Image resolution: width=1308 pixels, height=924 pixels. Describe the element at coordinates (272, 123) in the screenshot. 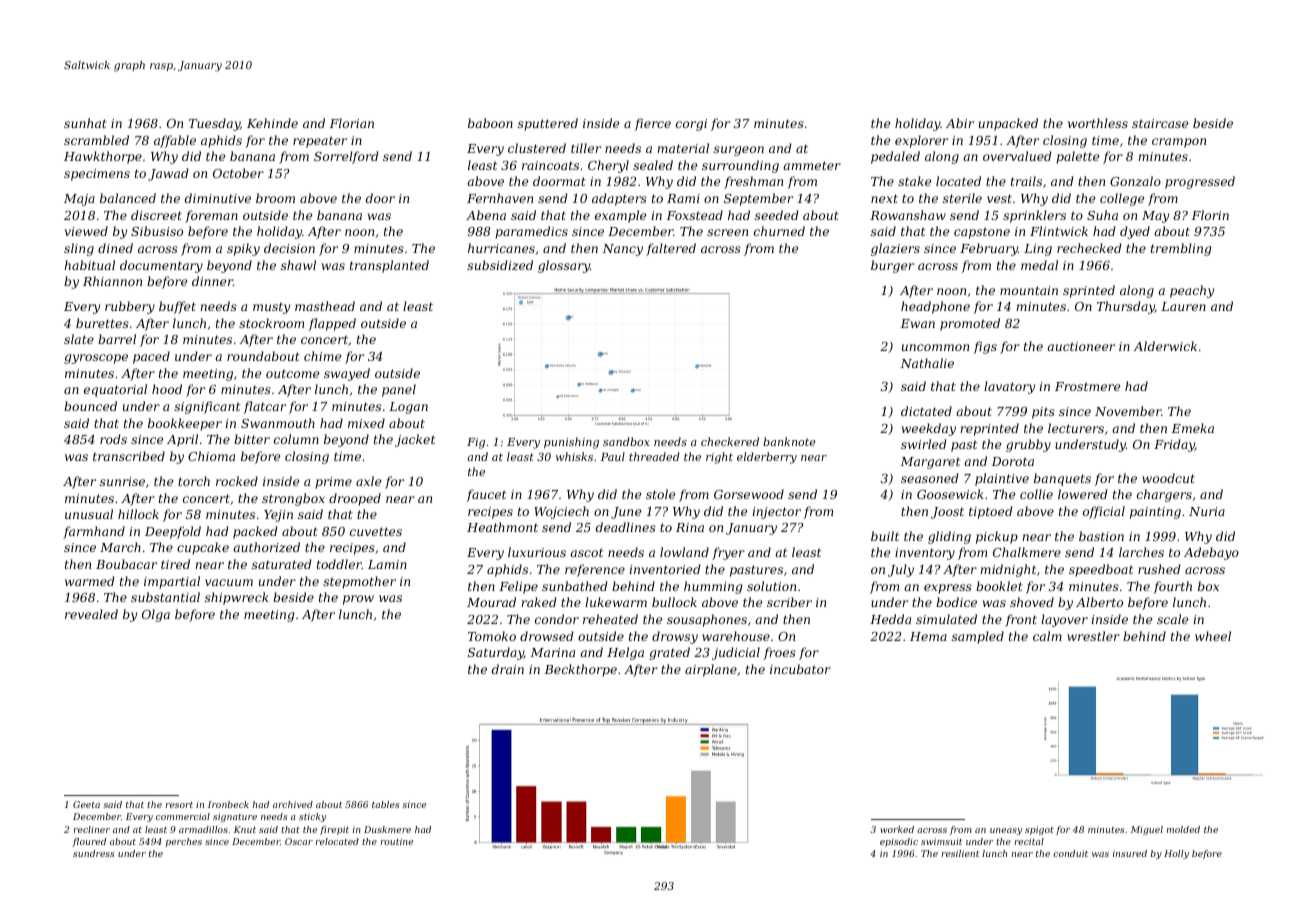

I see `Kehinde` at that location.
